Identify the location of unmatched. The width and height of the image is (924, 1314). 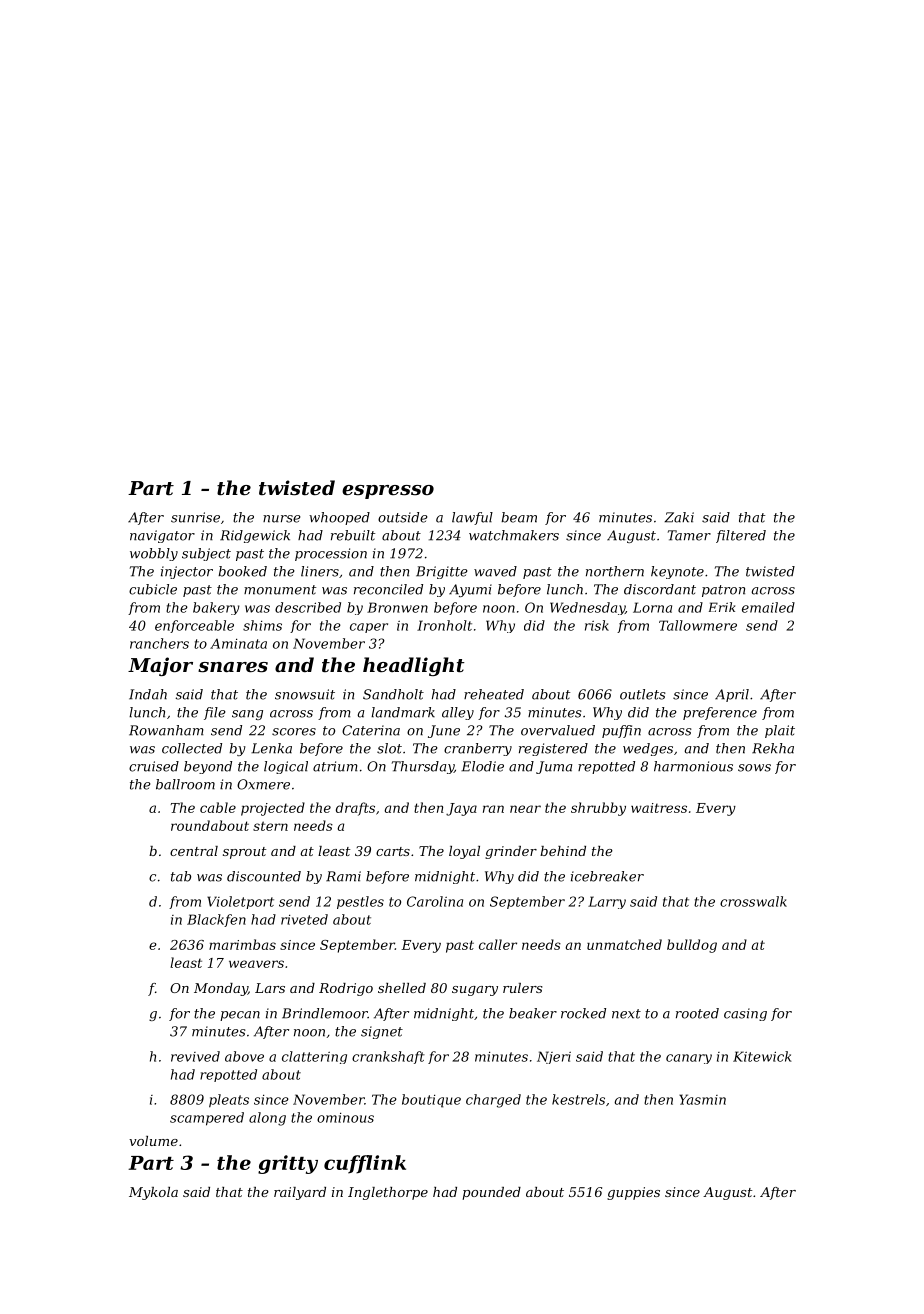
(624, 944).
